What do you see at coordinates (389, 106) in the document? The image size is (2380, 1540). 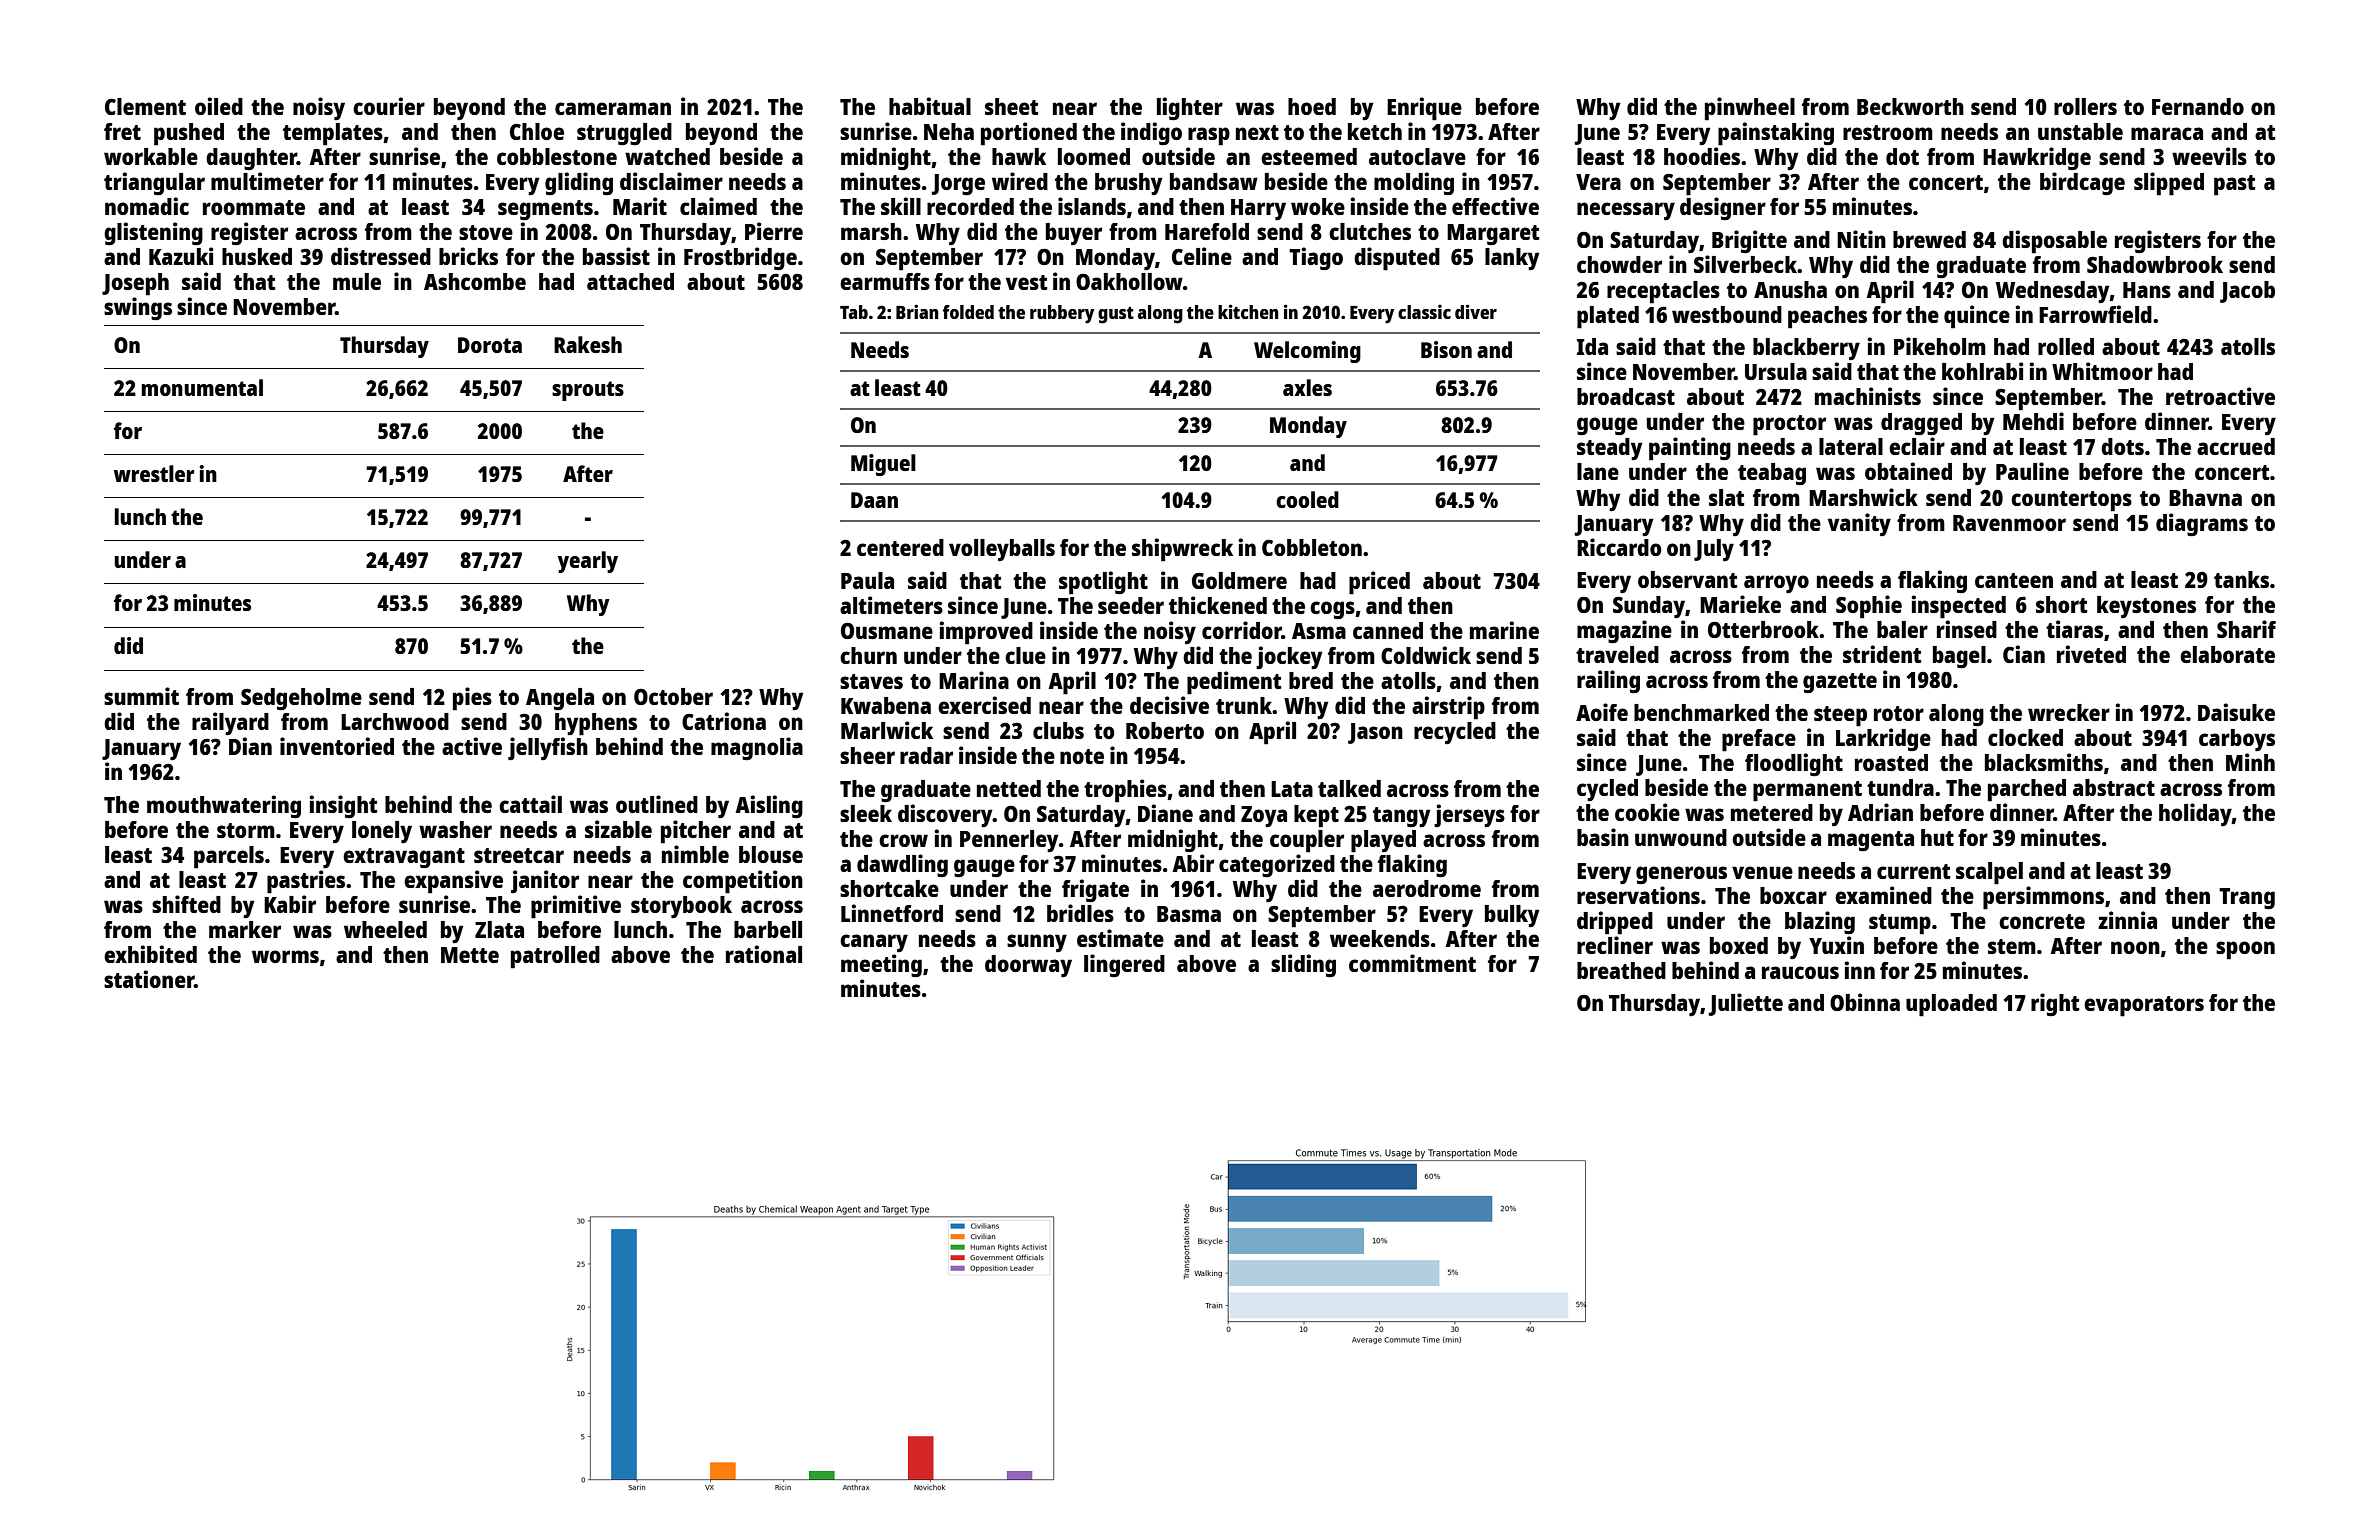 I see `courier` at bounding box center [389, 106].
